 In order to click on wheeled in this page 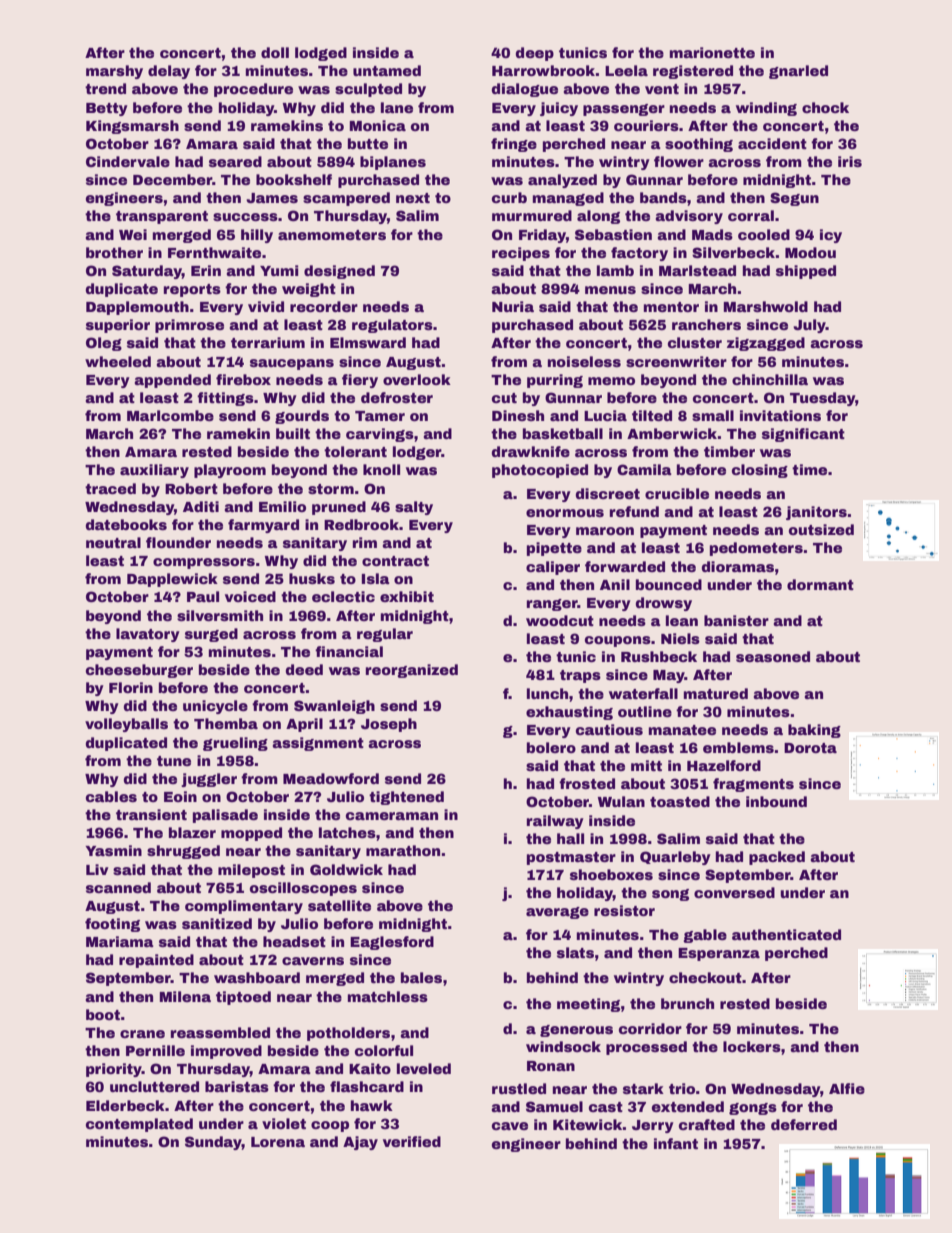, I will do `click(118, 361)`.
